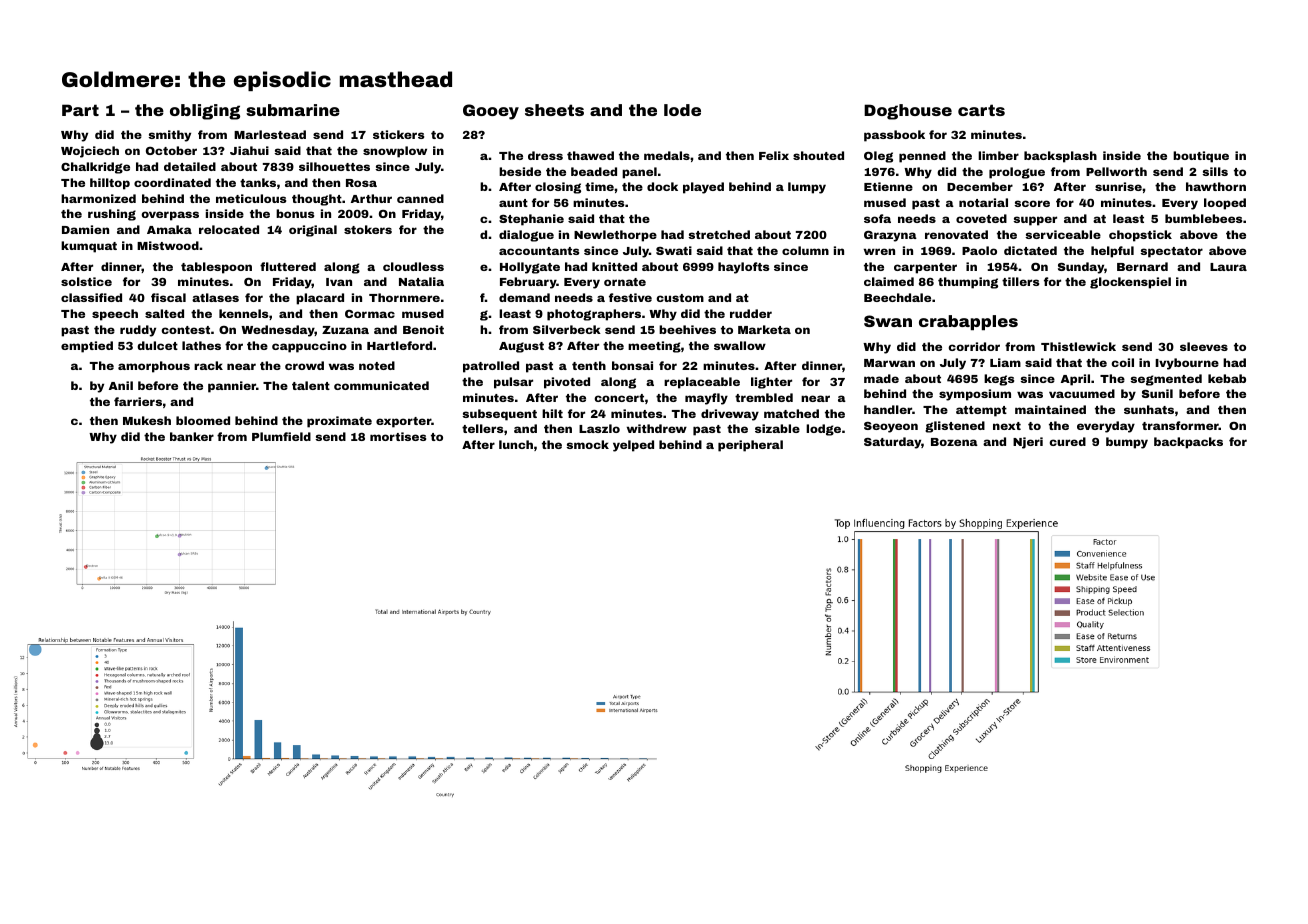 The height and width of the screenshot is (924, 1308). I want to click on spectator, so click(1171, 252).
